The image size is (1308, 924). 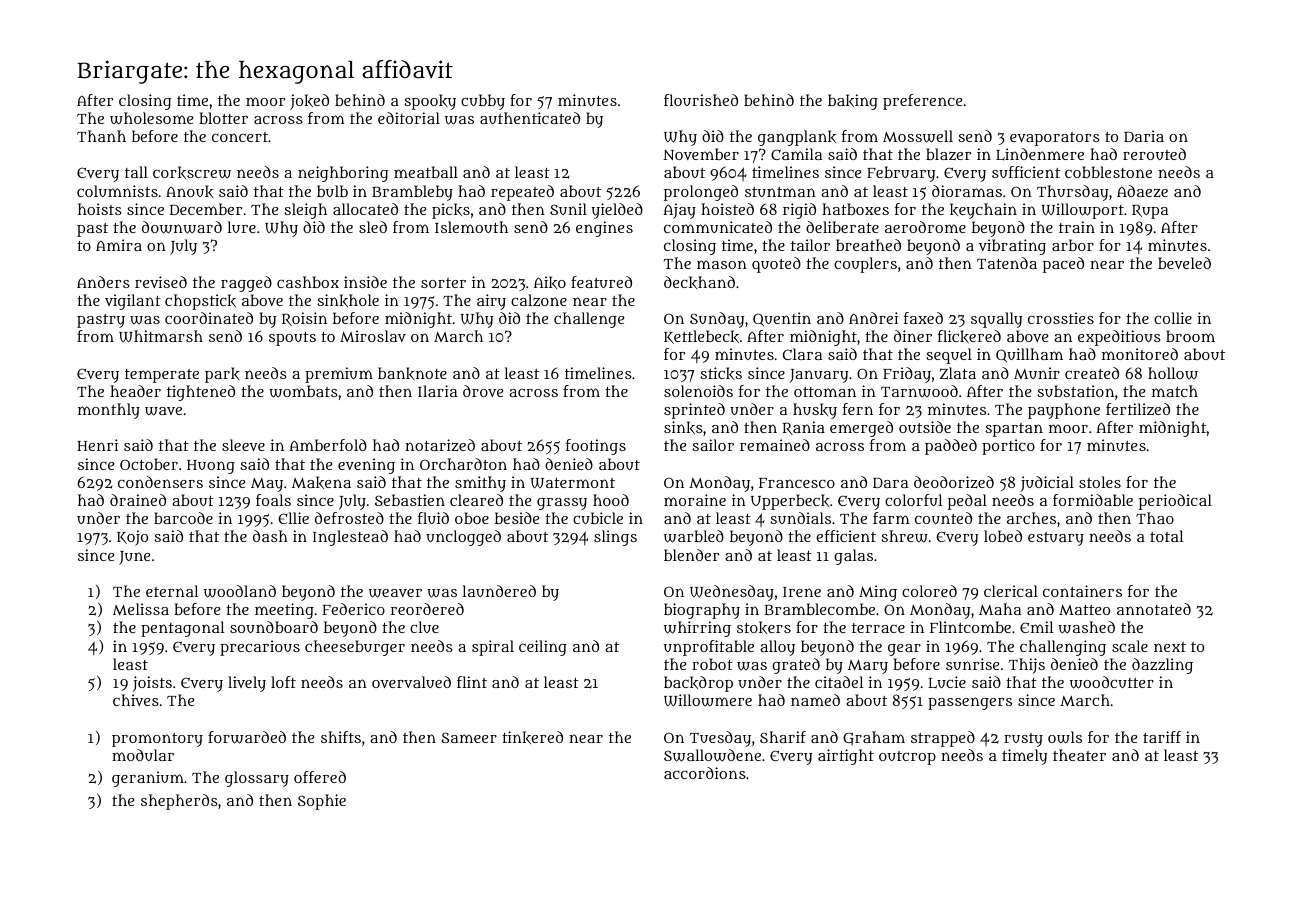 I want to click on shepherds, so click(x=179, y=802).
